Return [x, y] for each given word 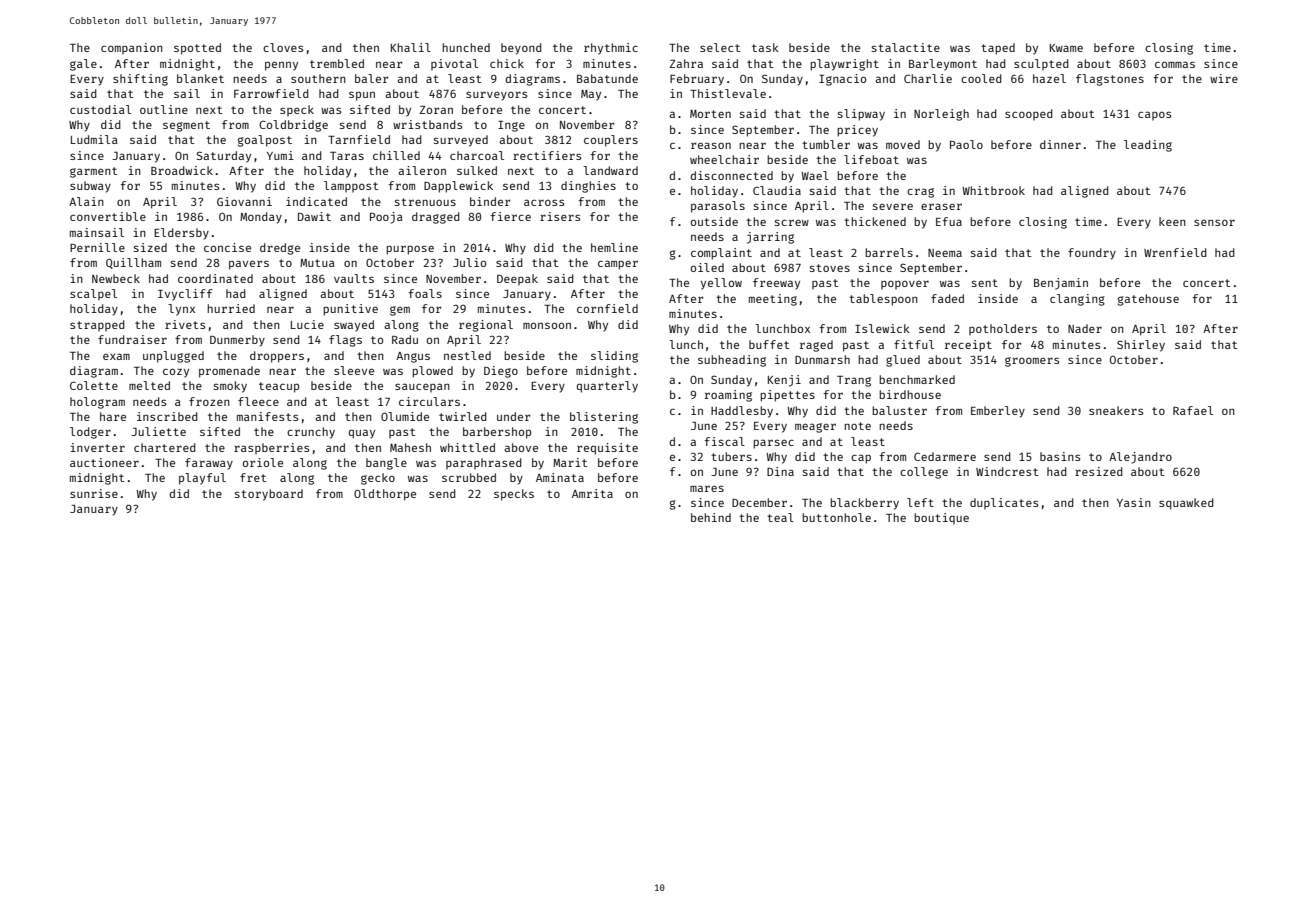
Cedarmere [945, 456]
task [765, 47]
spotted [197, 49]
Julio [469, 262]
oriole [263, 462]
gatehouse [1148, 300]
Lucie [307, 324]
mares [707, 488]
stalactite [906, 47]
